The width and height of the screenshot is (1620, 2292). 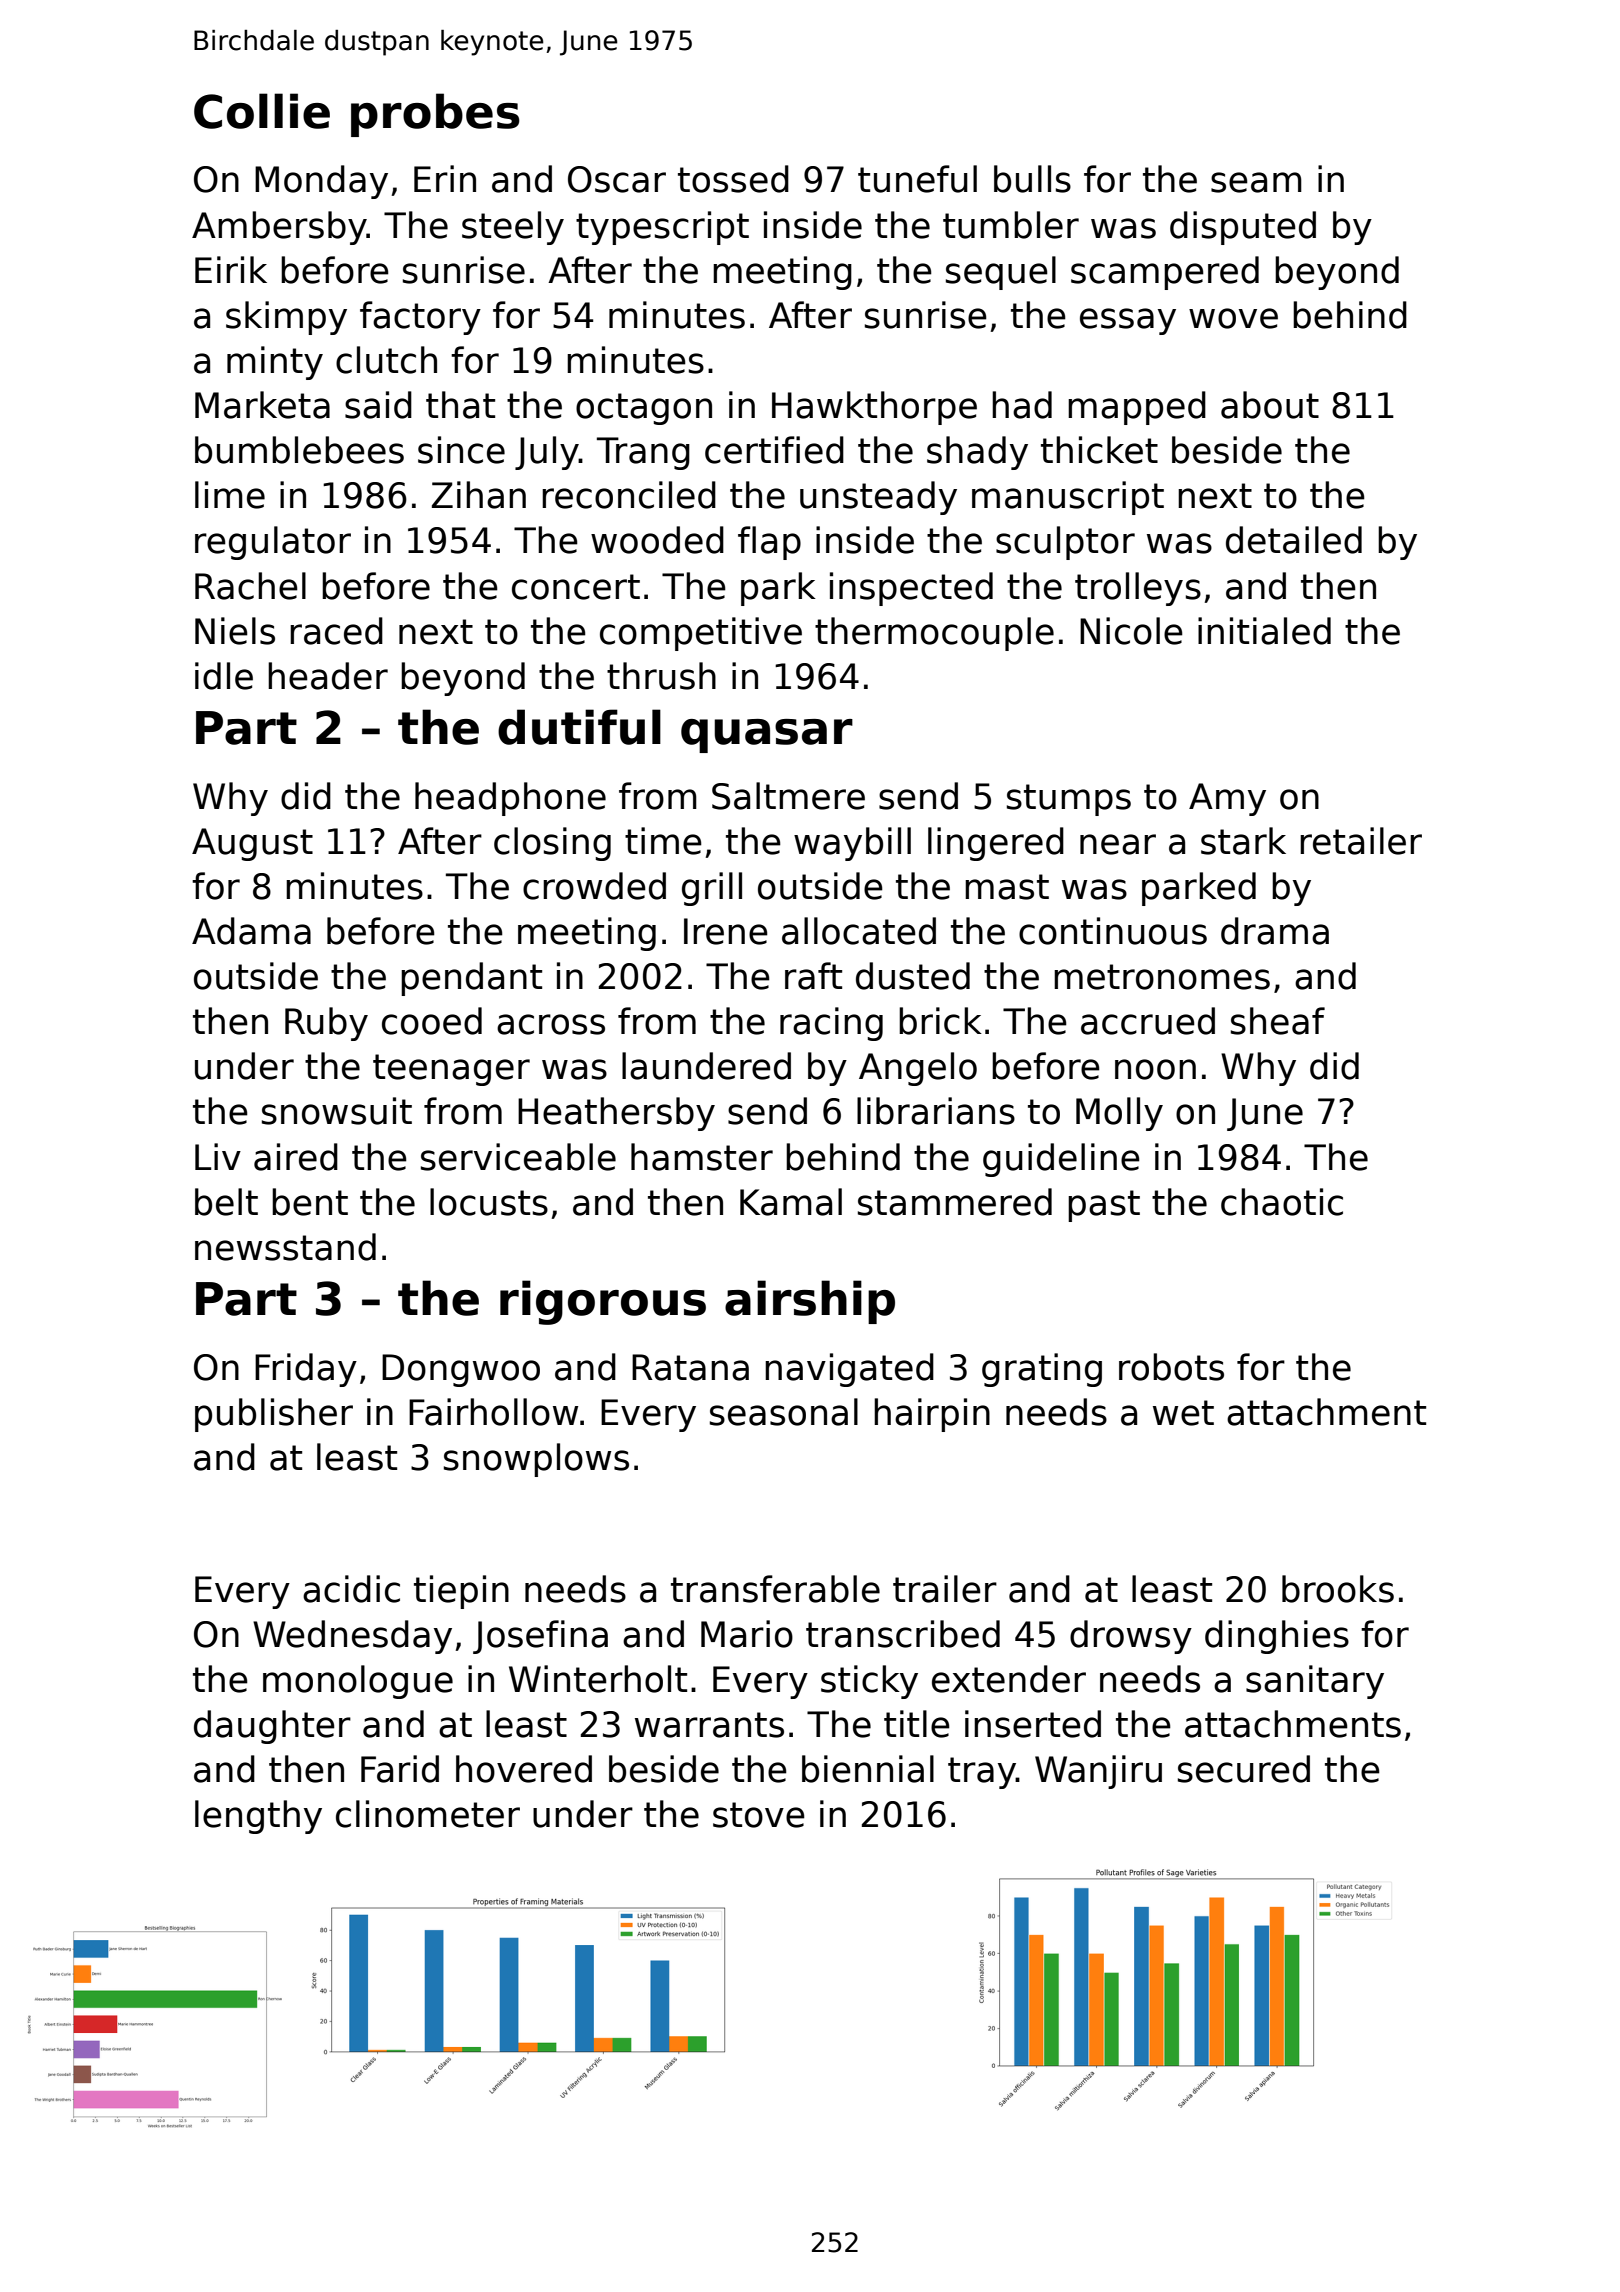 I want to click on racing, so click(x=831, y=1024).
